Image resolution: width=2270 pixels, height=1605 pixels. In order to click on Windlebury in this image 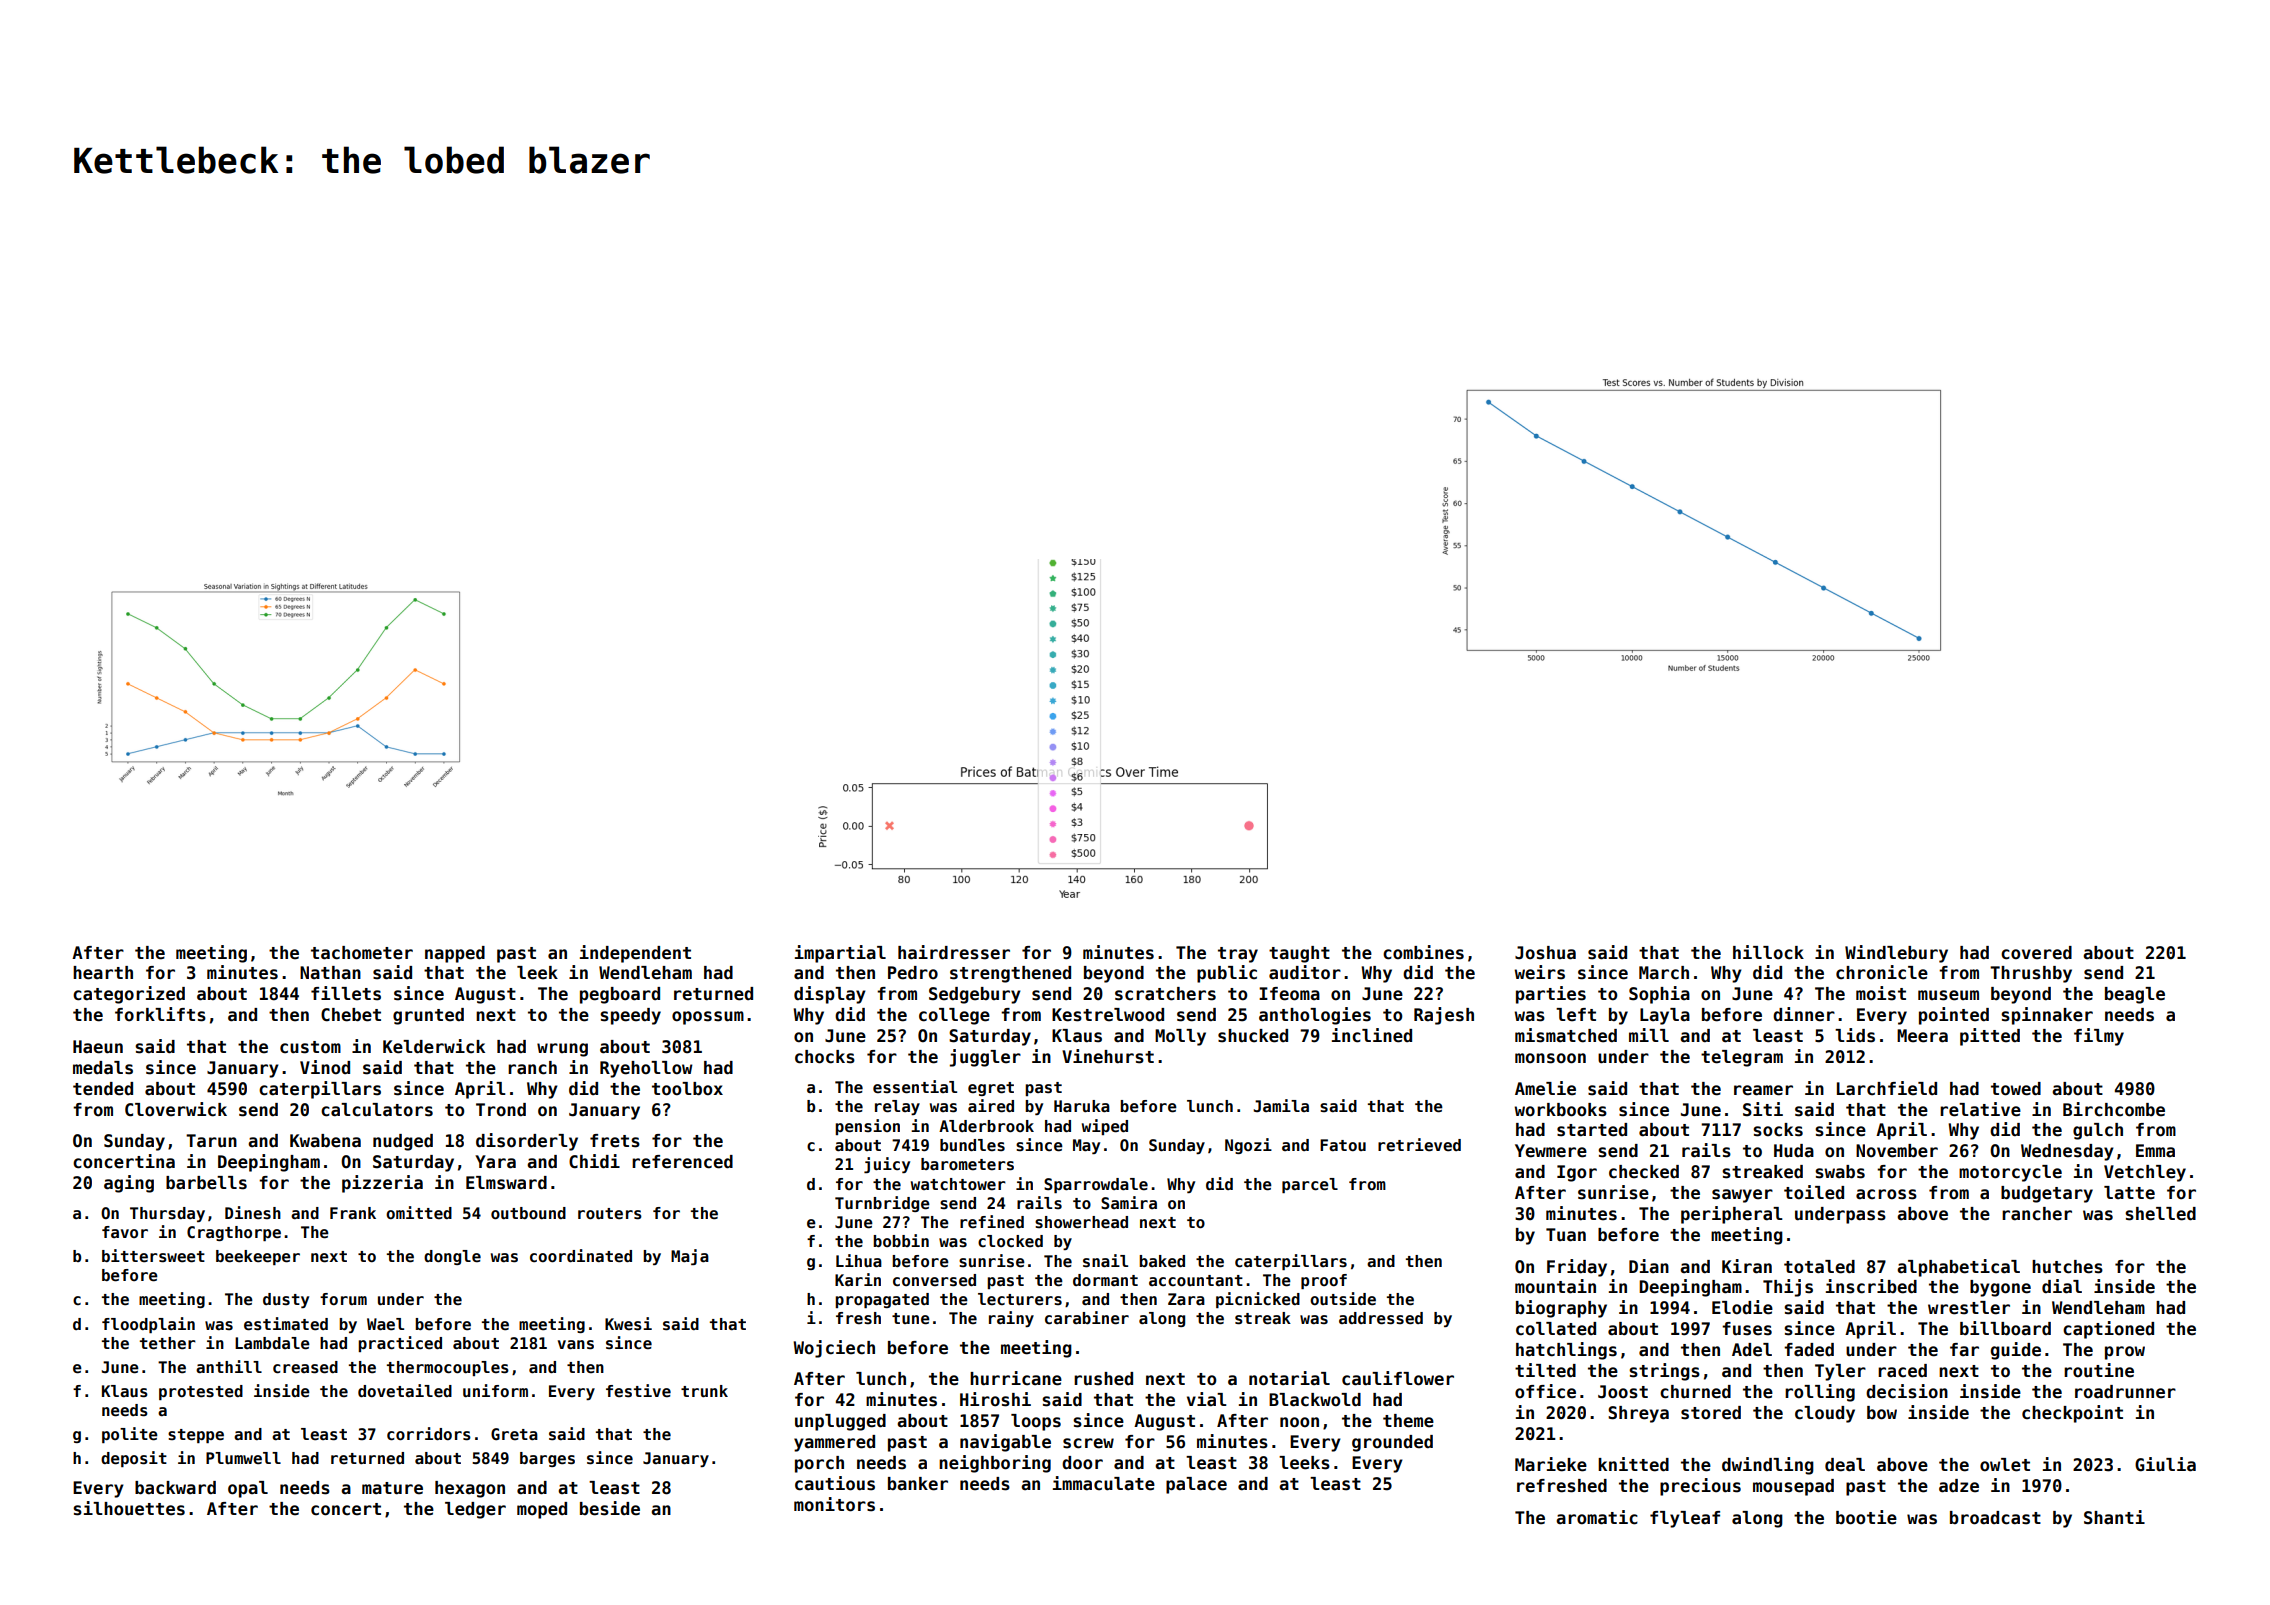, I will do `click(1896, 954)`.
